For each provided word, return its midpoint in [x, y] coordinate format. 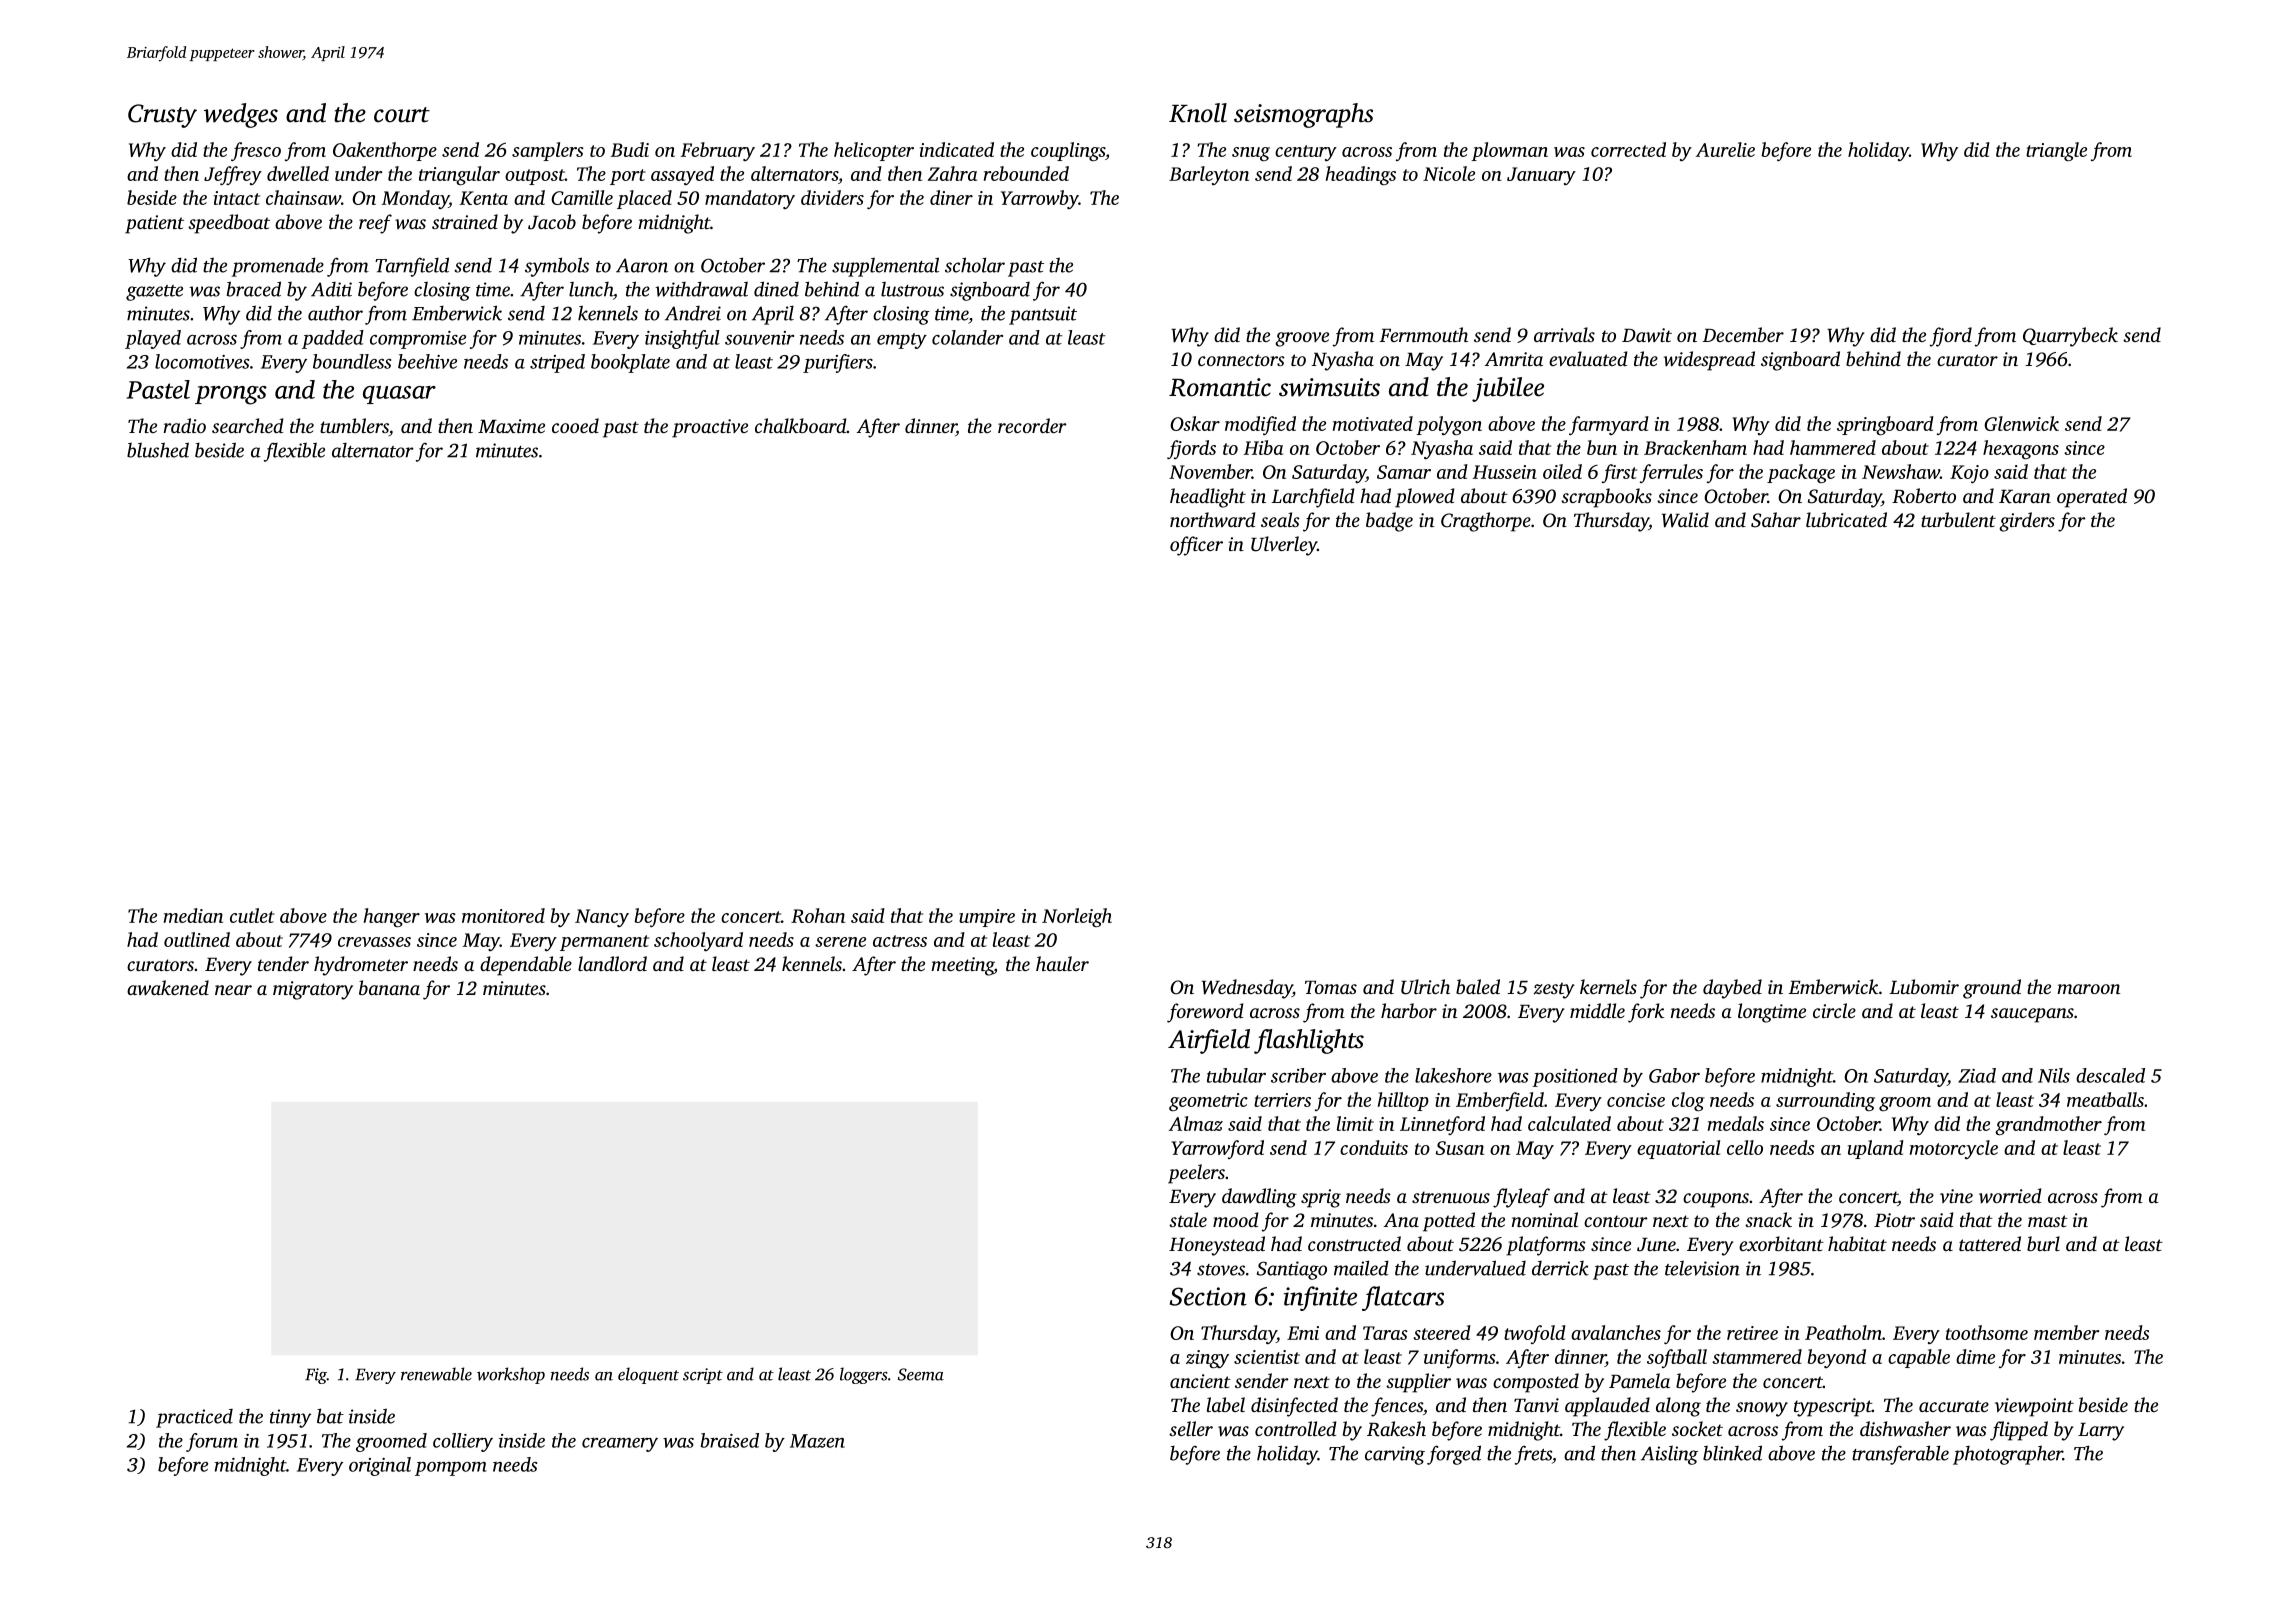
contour [1616, 1221]
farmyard [1609, 425]
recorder [1032, 425]
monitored [503, 915]
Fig [316, 1376]
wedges [241, 115]
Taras [1385, 1333]
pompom [451, 1469]
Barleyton [1209, 175]
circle [1834, 1010]
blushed [158, 450]
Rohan [818, 915]
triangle [2056, 151]
